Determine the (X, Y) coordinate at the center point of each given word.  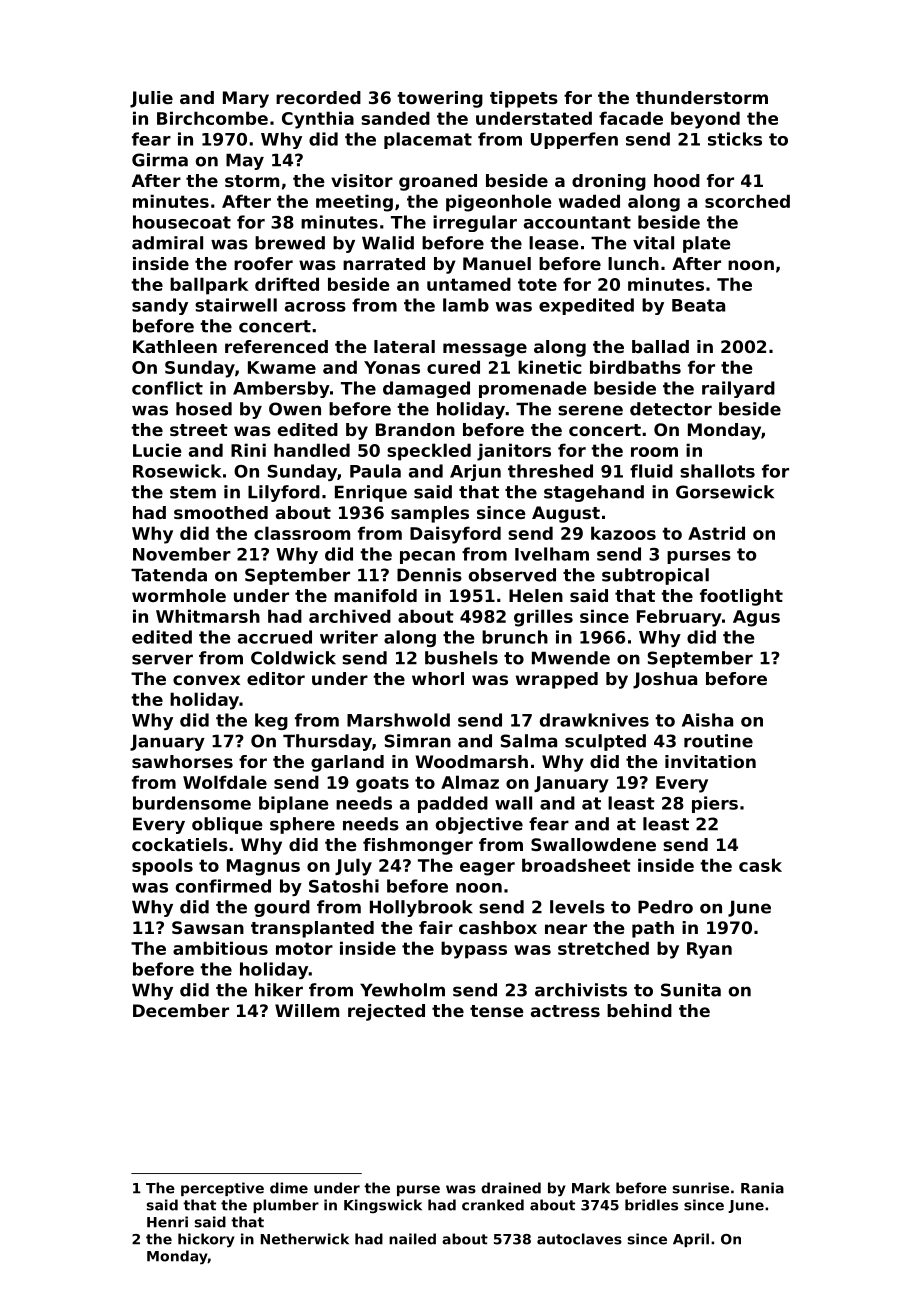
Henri (167, 1222)
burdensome (192, 803)
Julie (151, 99)
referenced (276, 346)
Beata (698, 305)
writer (349, 637)
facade (631, 118)
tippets (524, 99)
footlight (741, 597)
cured (453, 367)
